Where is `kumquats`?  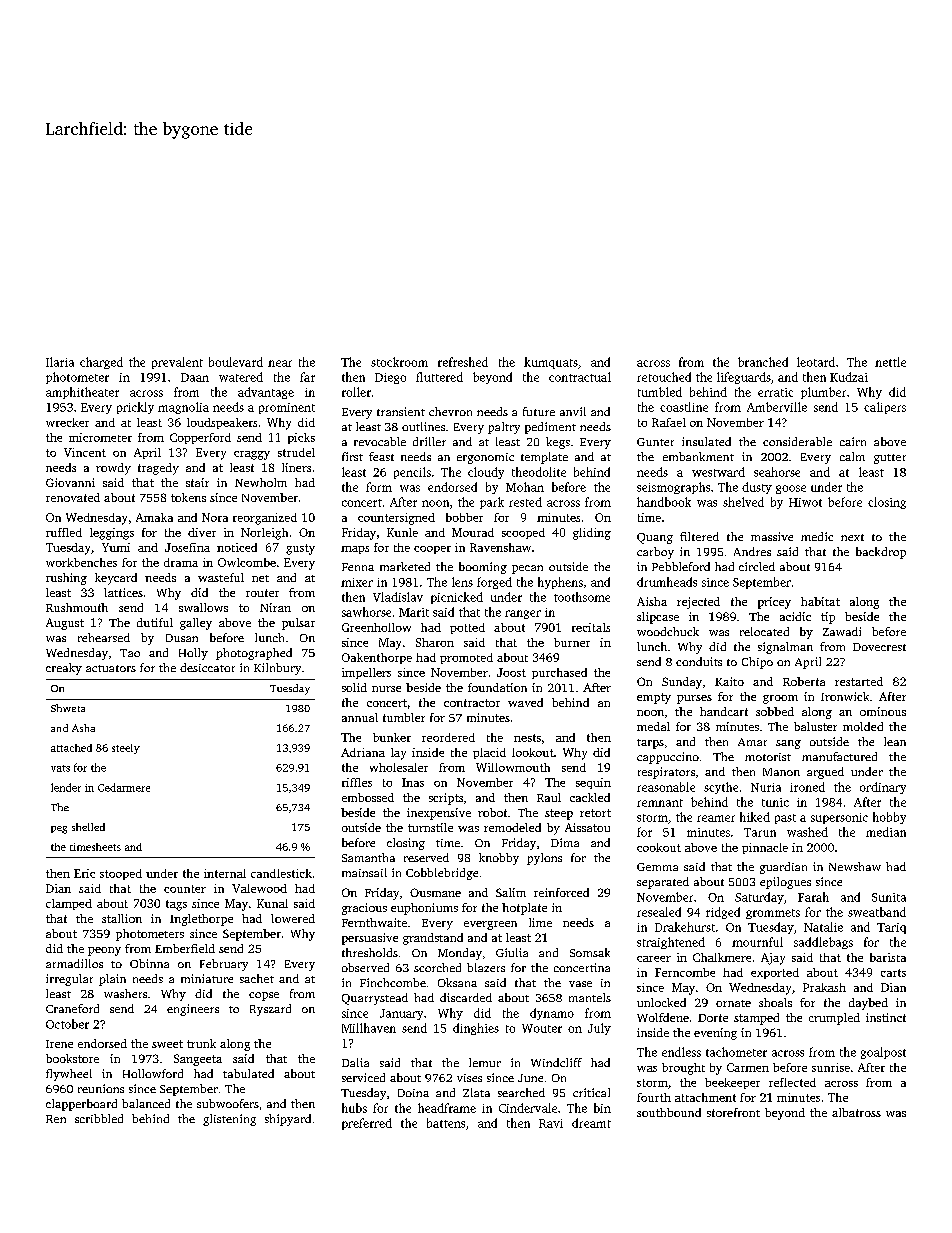
kumquats is located at coordinates (551, 363).
